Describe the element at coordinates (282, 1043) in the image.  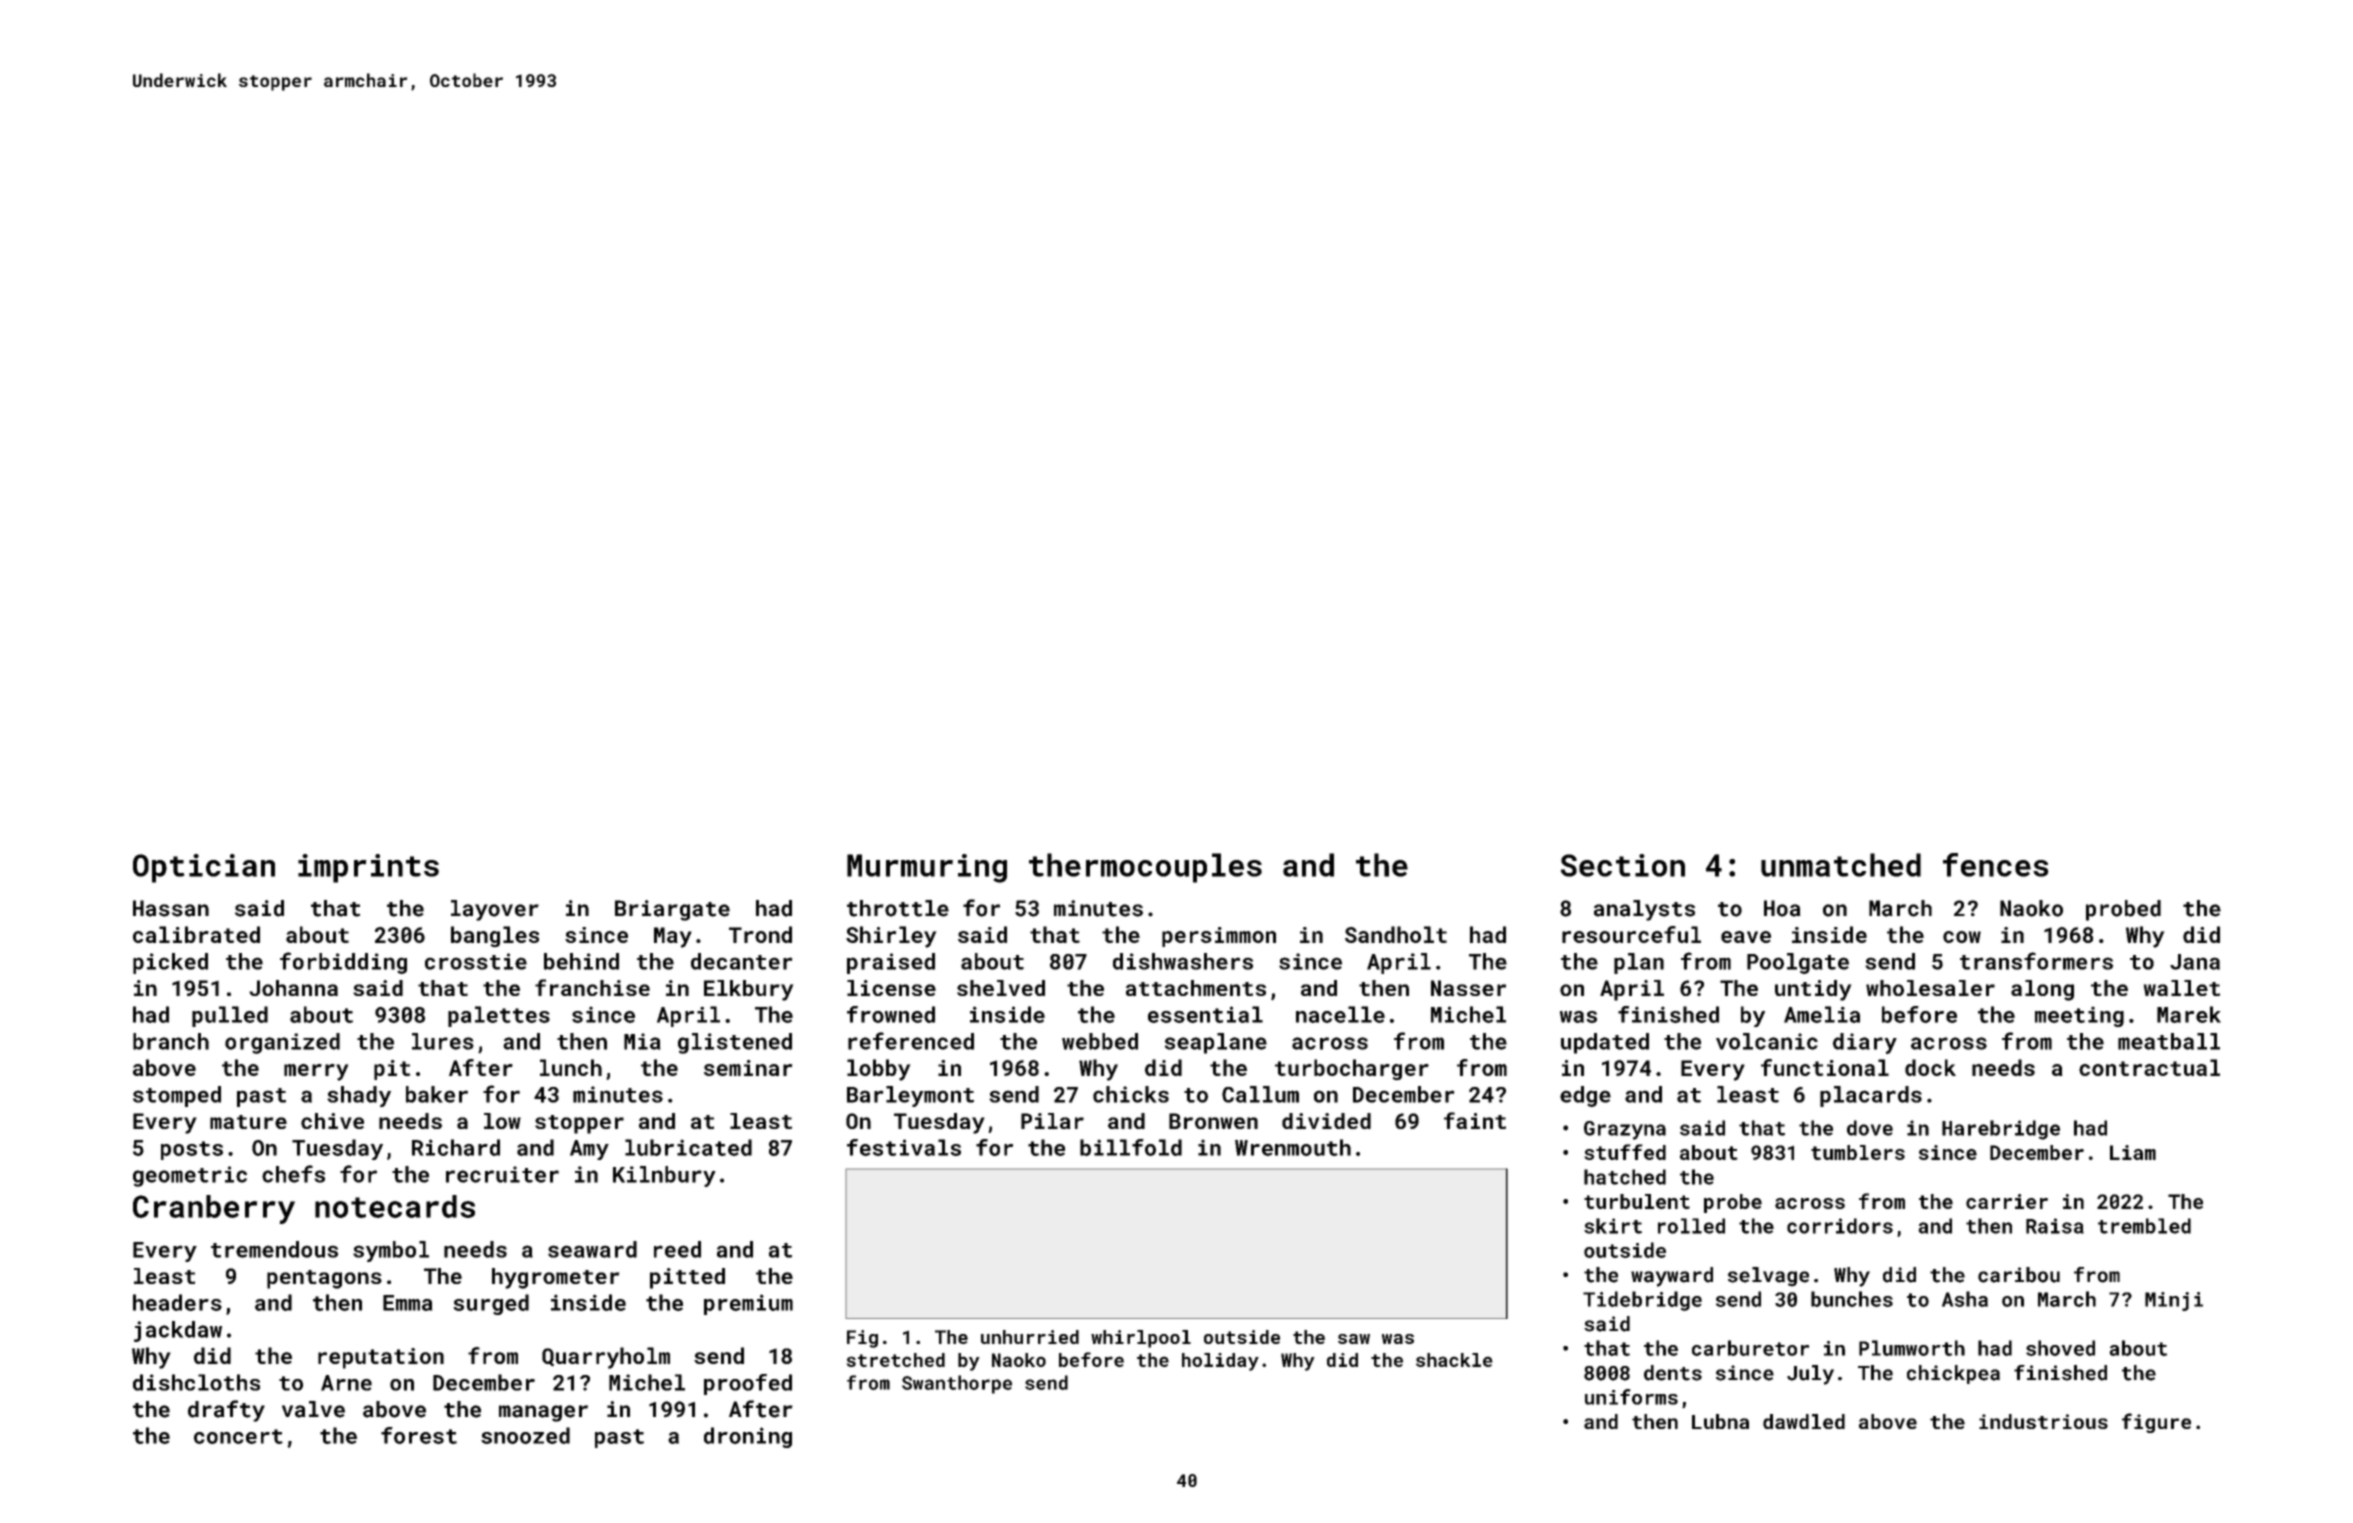
I see `organized` at that location.
